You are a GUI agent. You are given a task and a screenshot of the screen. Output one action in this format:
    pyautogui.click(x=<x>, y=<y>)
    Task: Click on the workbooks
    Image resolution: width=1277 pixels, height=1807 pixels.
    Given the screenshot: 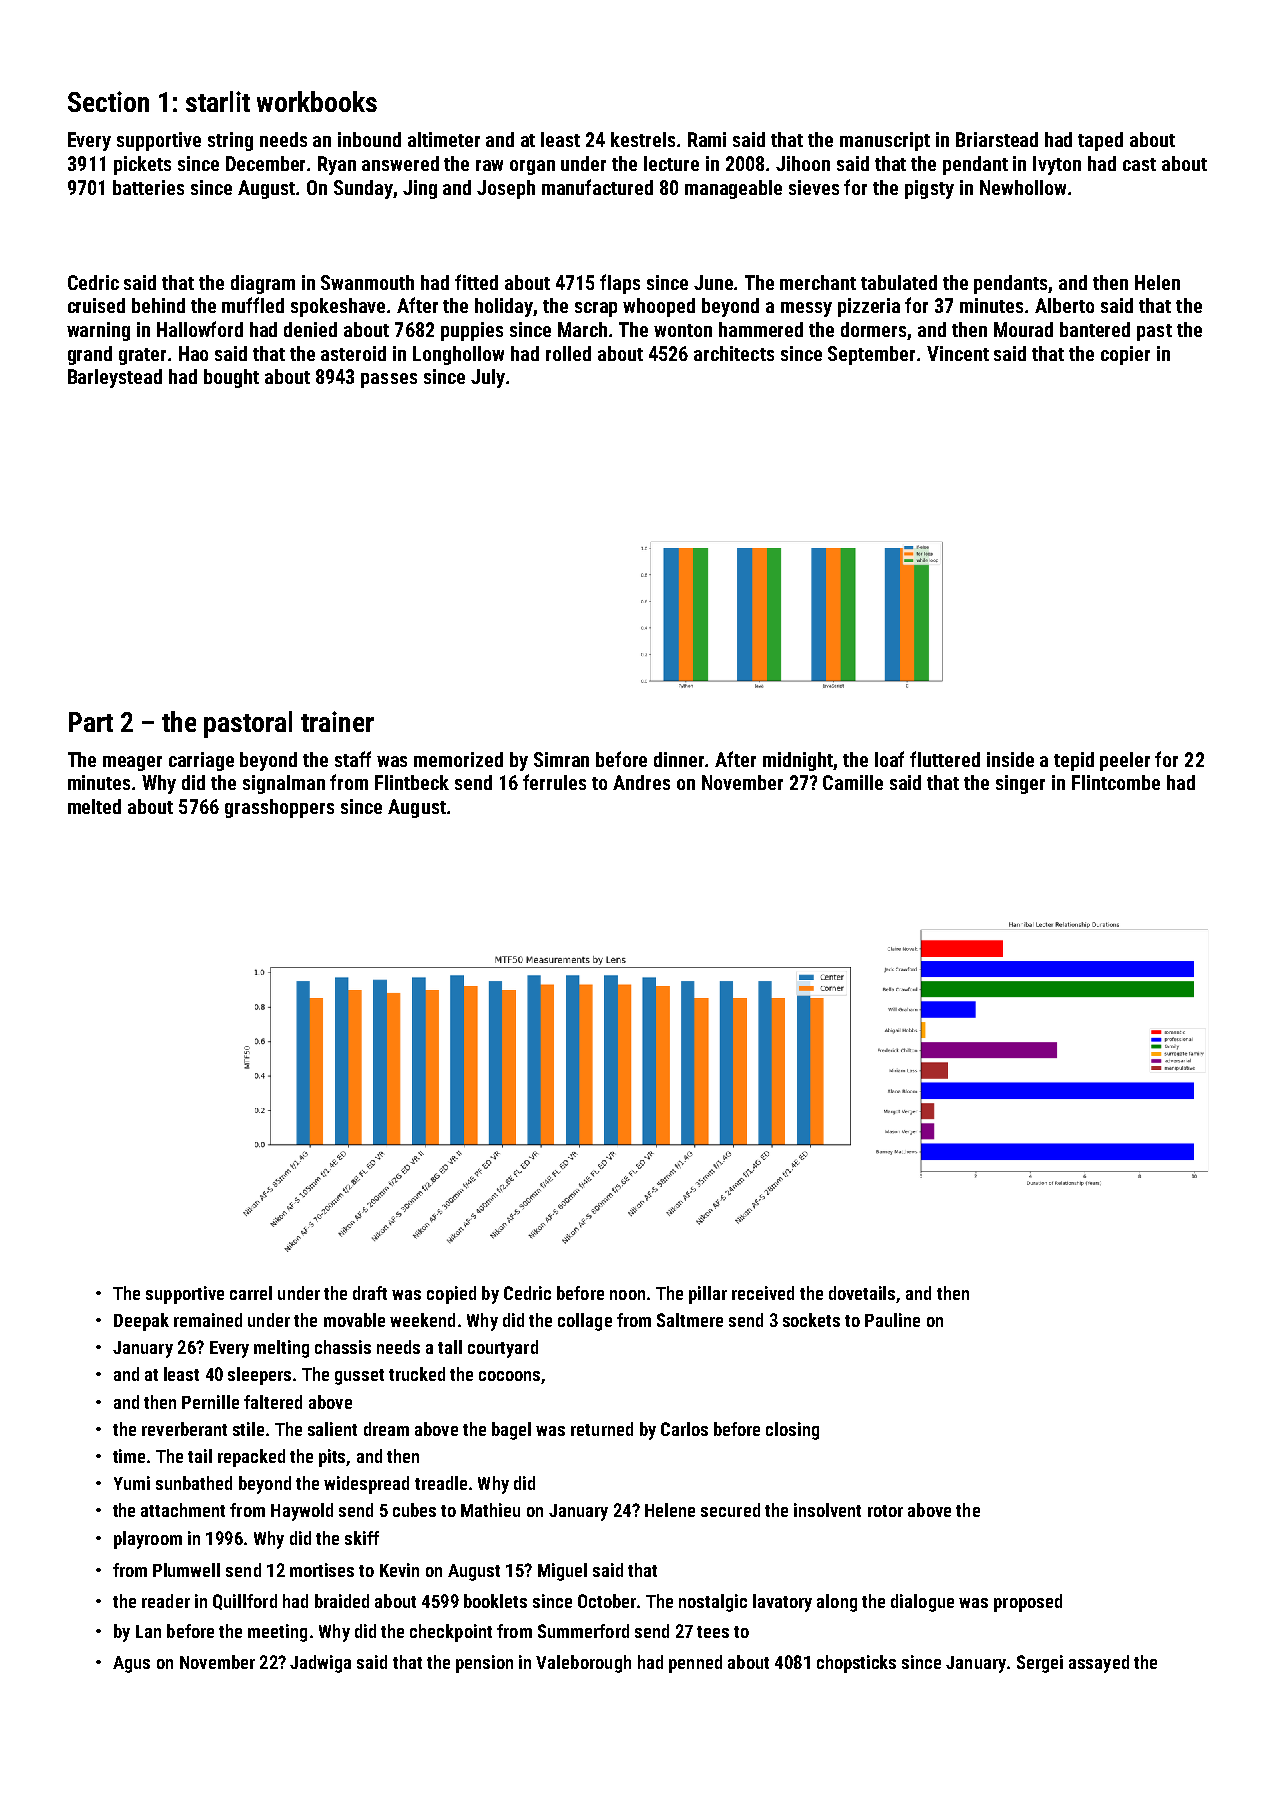 What is the action you would take?
    pyautogui.click(x=317, y=101)
